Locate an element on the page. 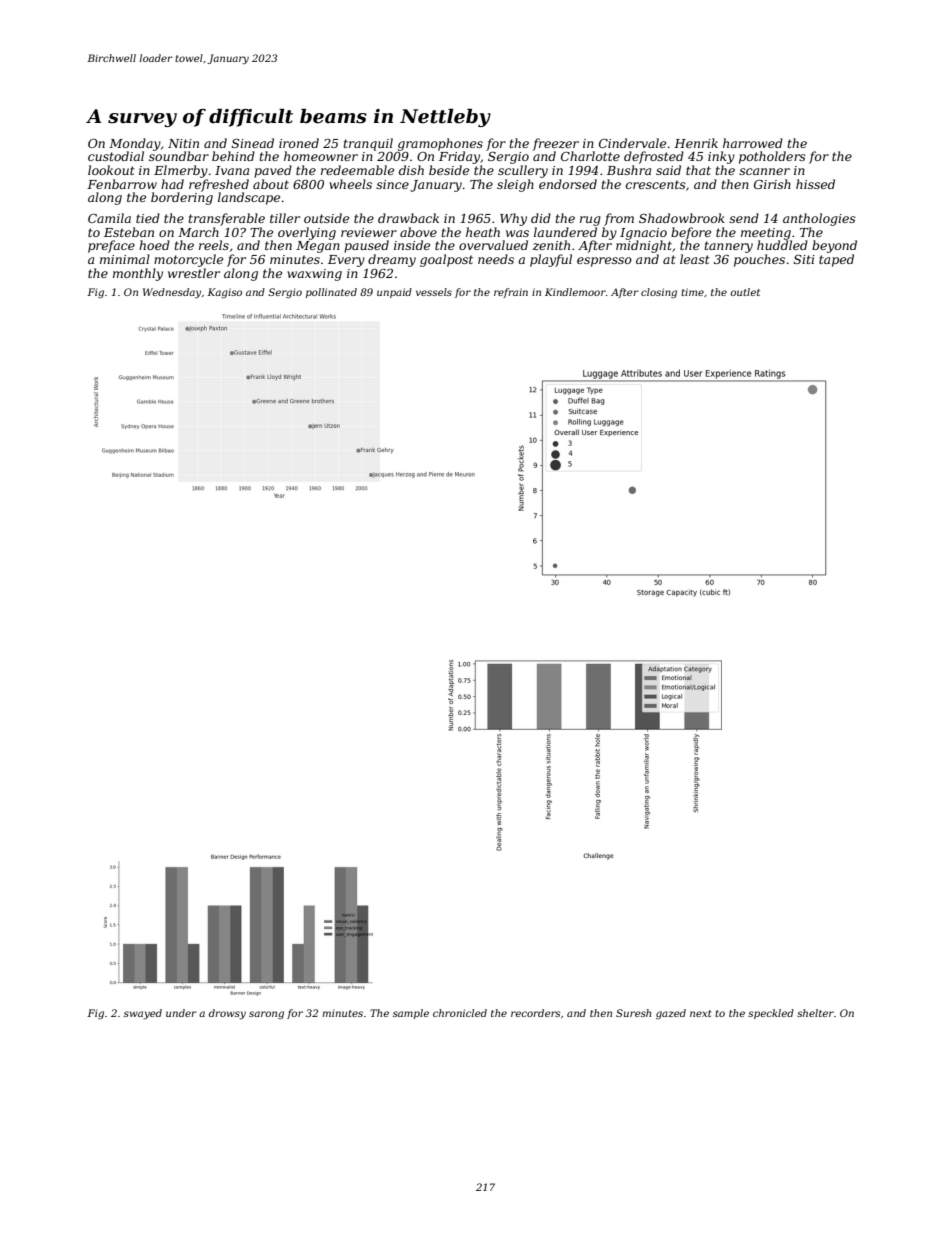  wheels is located at coordinates (350, 184).
